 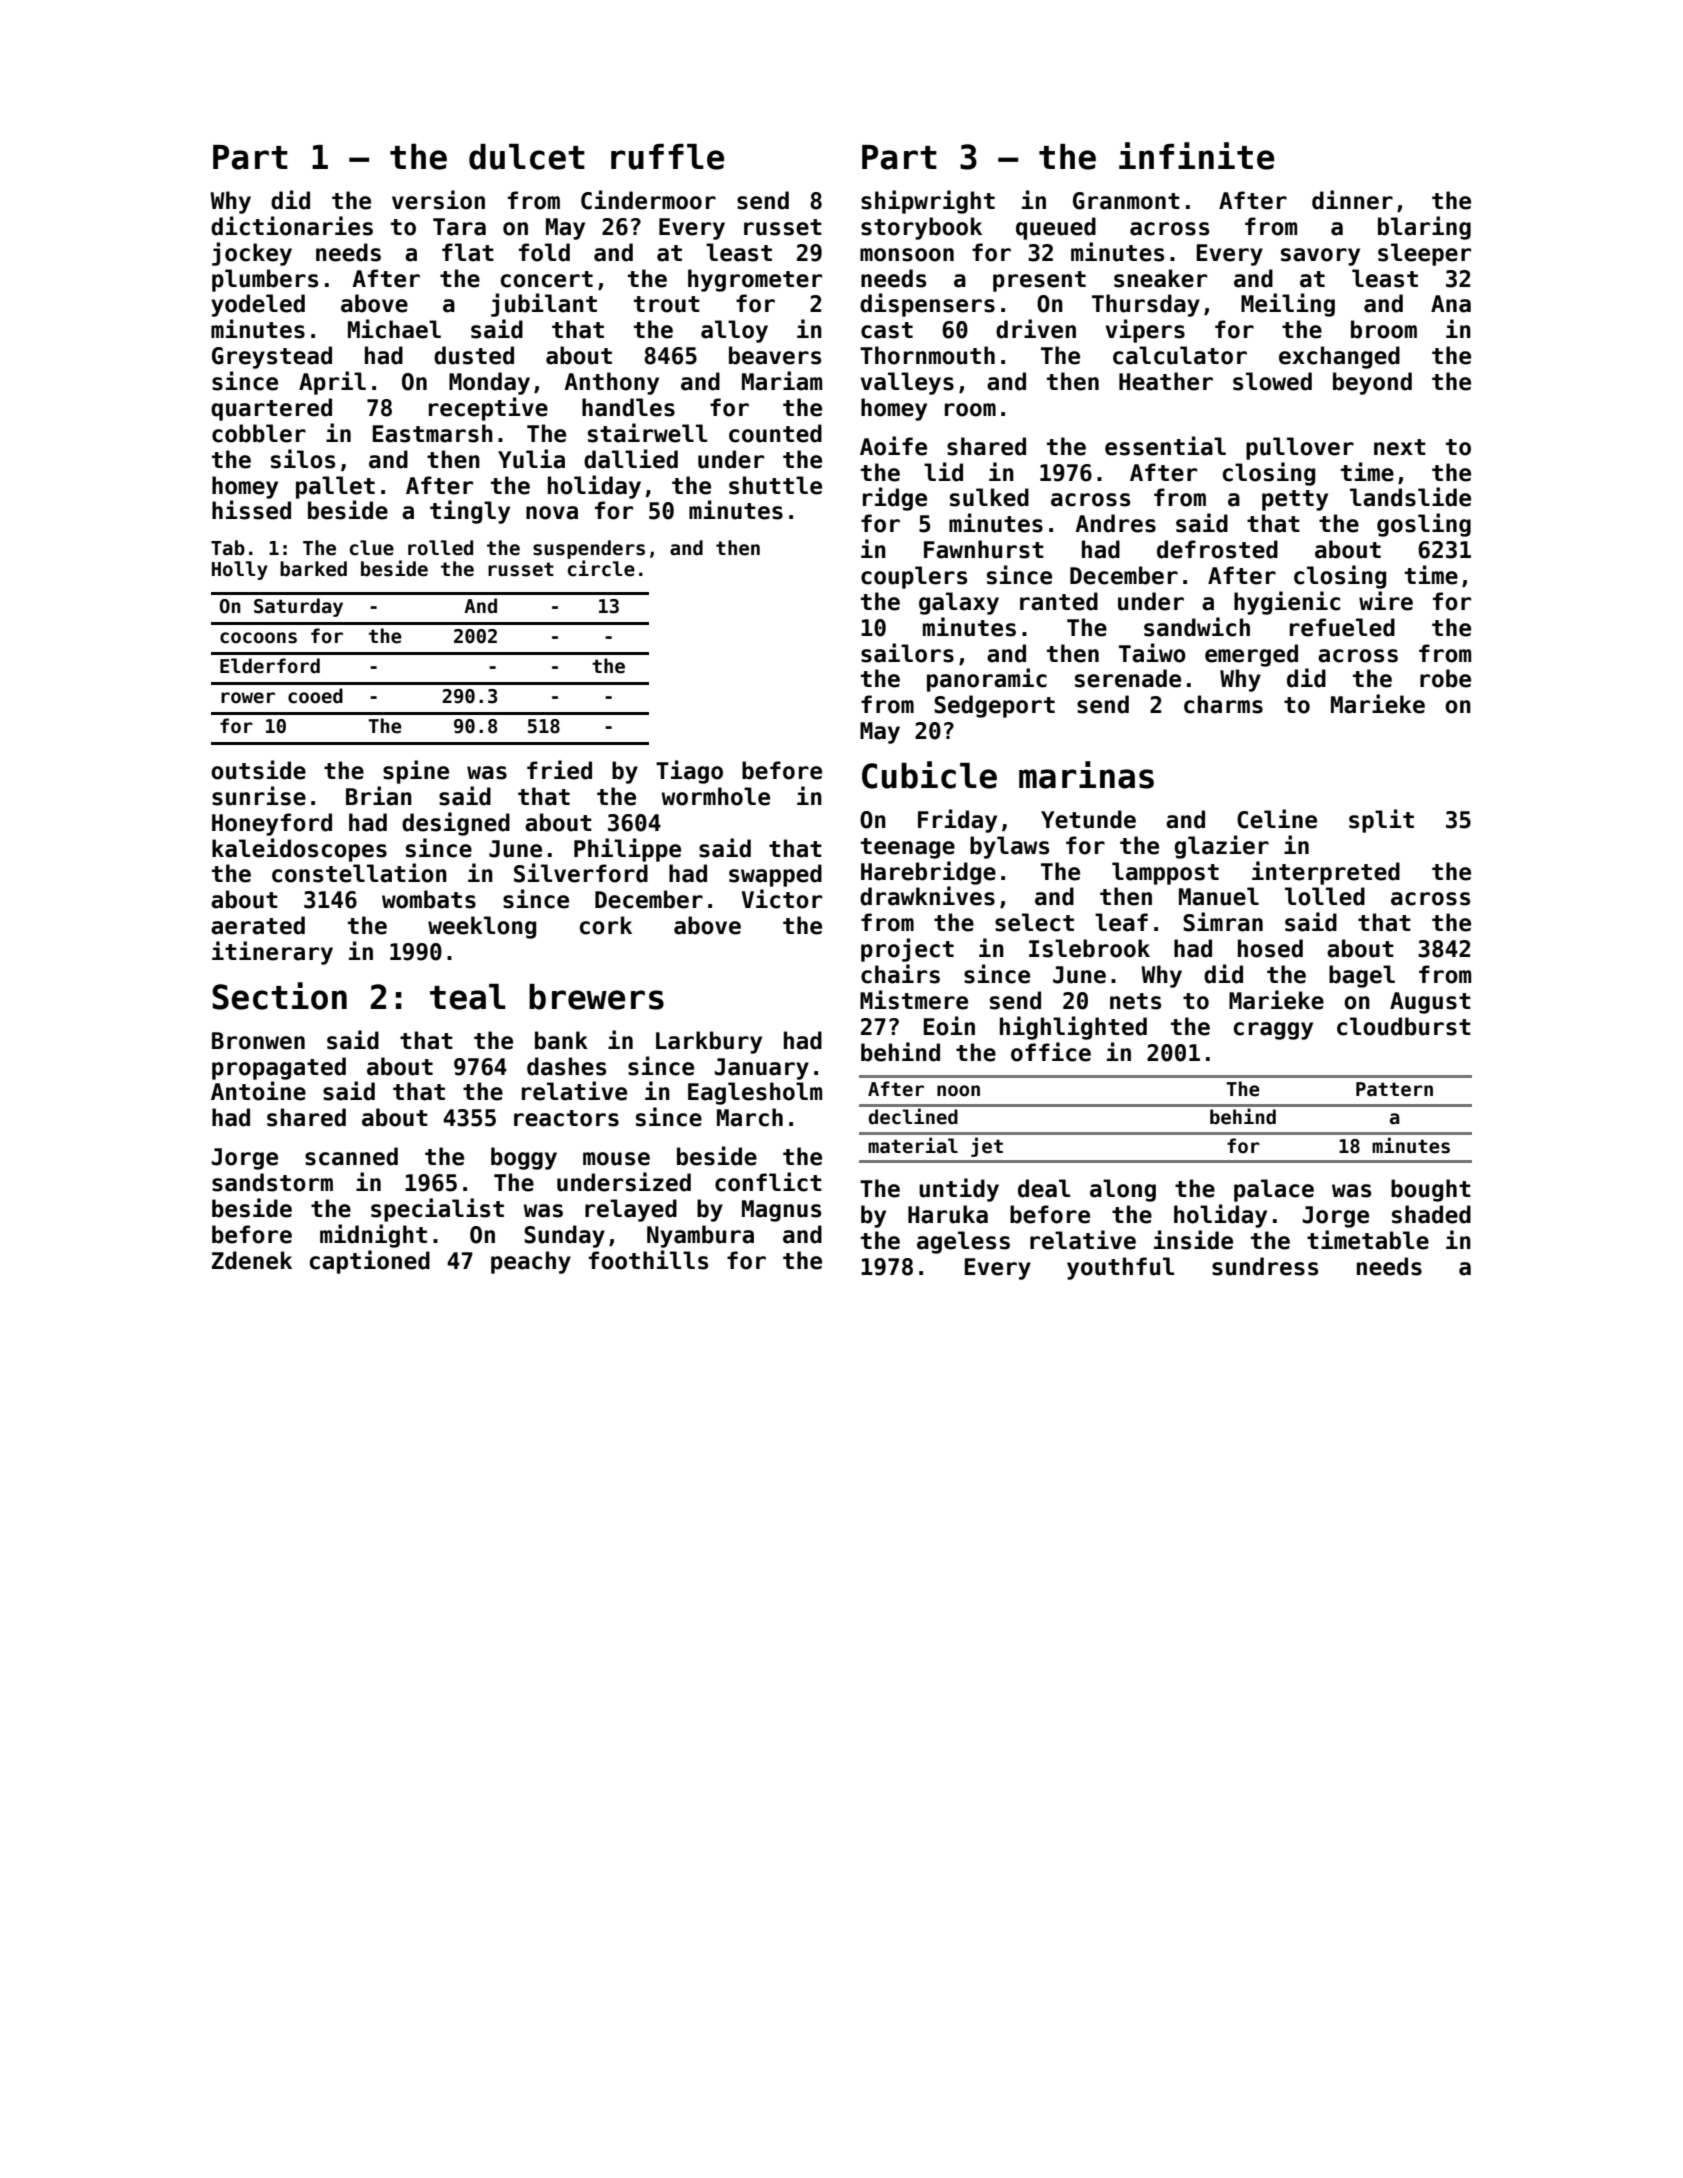 I want to click on Zdenek, so click(x=252, y=1260).
